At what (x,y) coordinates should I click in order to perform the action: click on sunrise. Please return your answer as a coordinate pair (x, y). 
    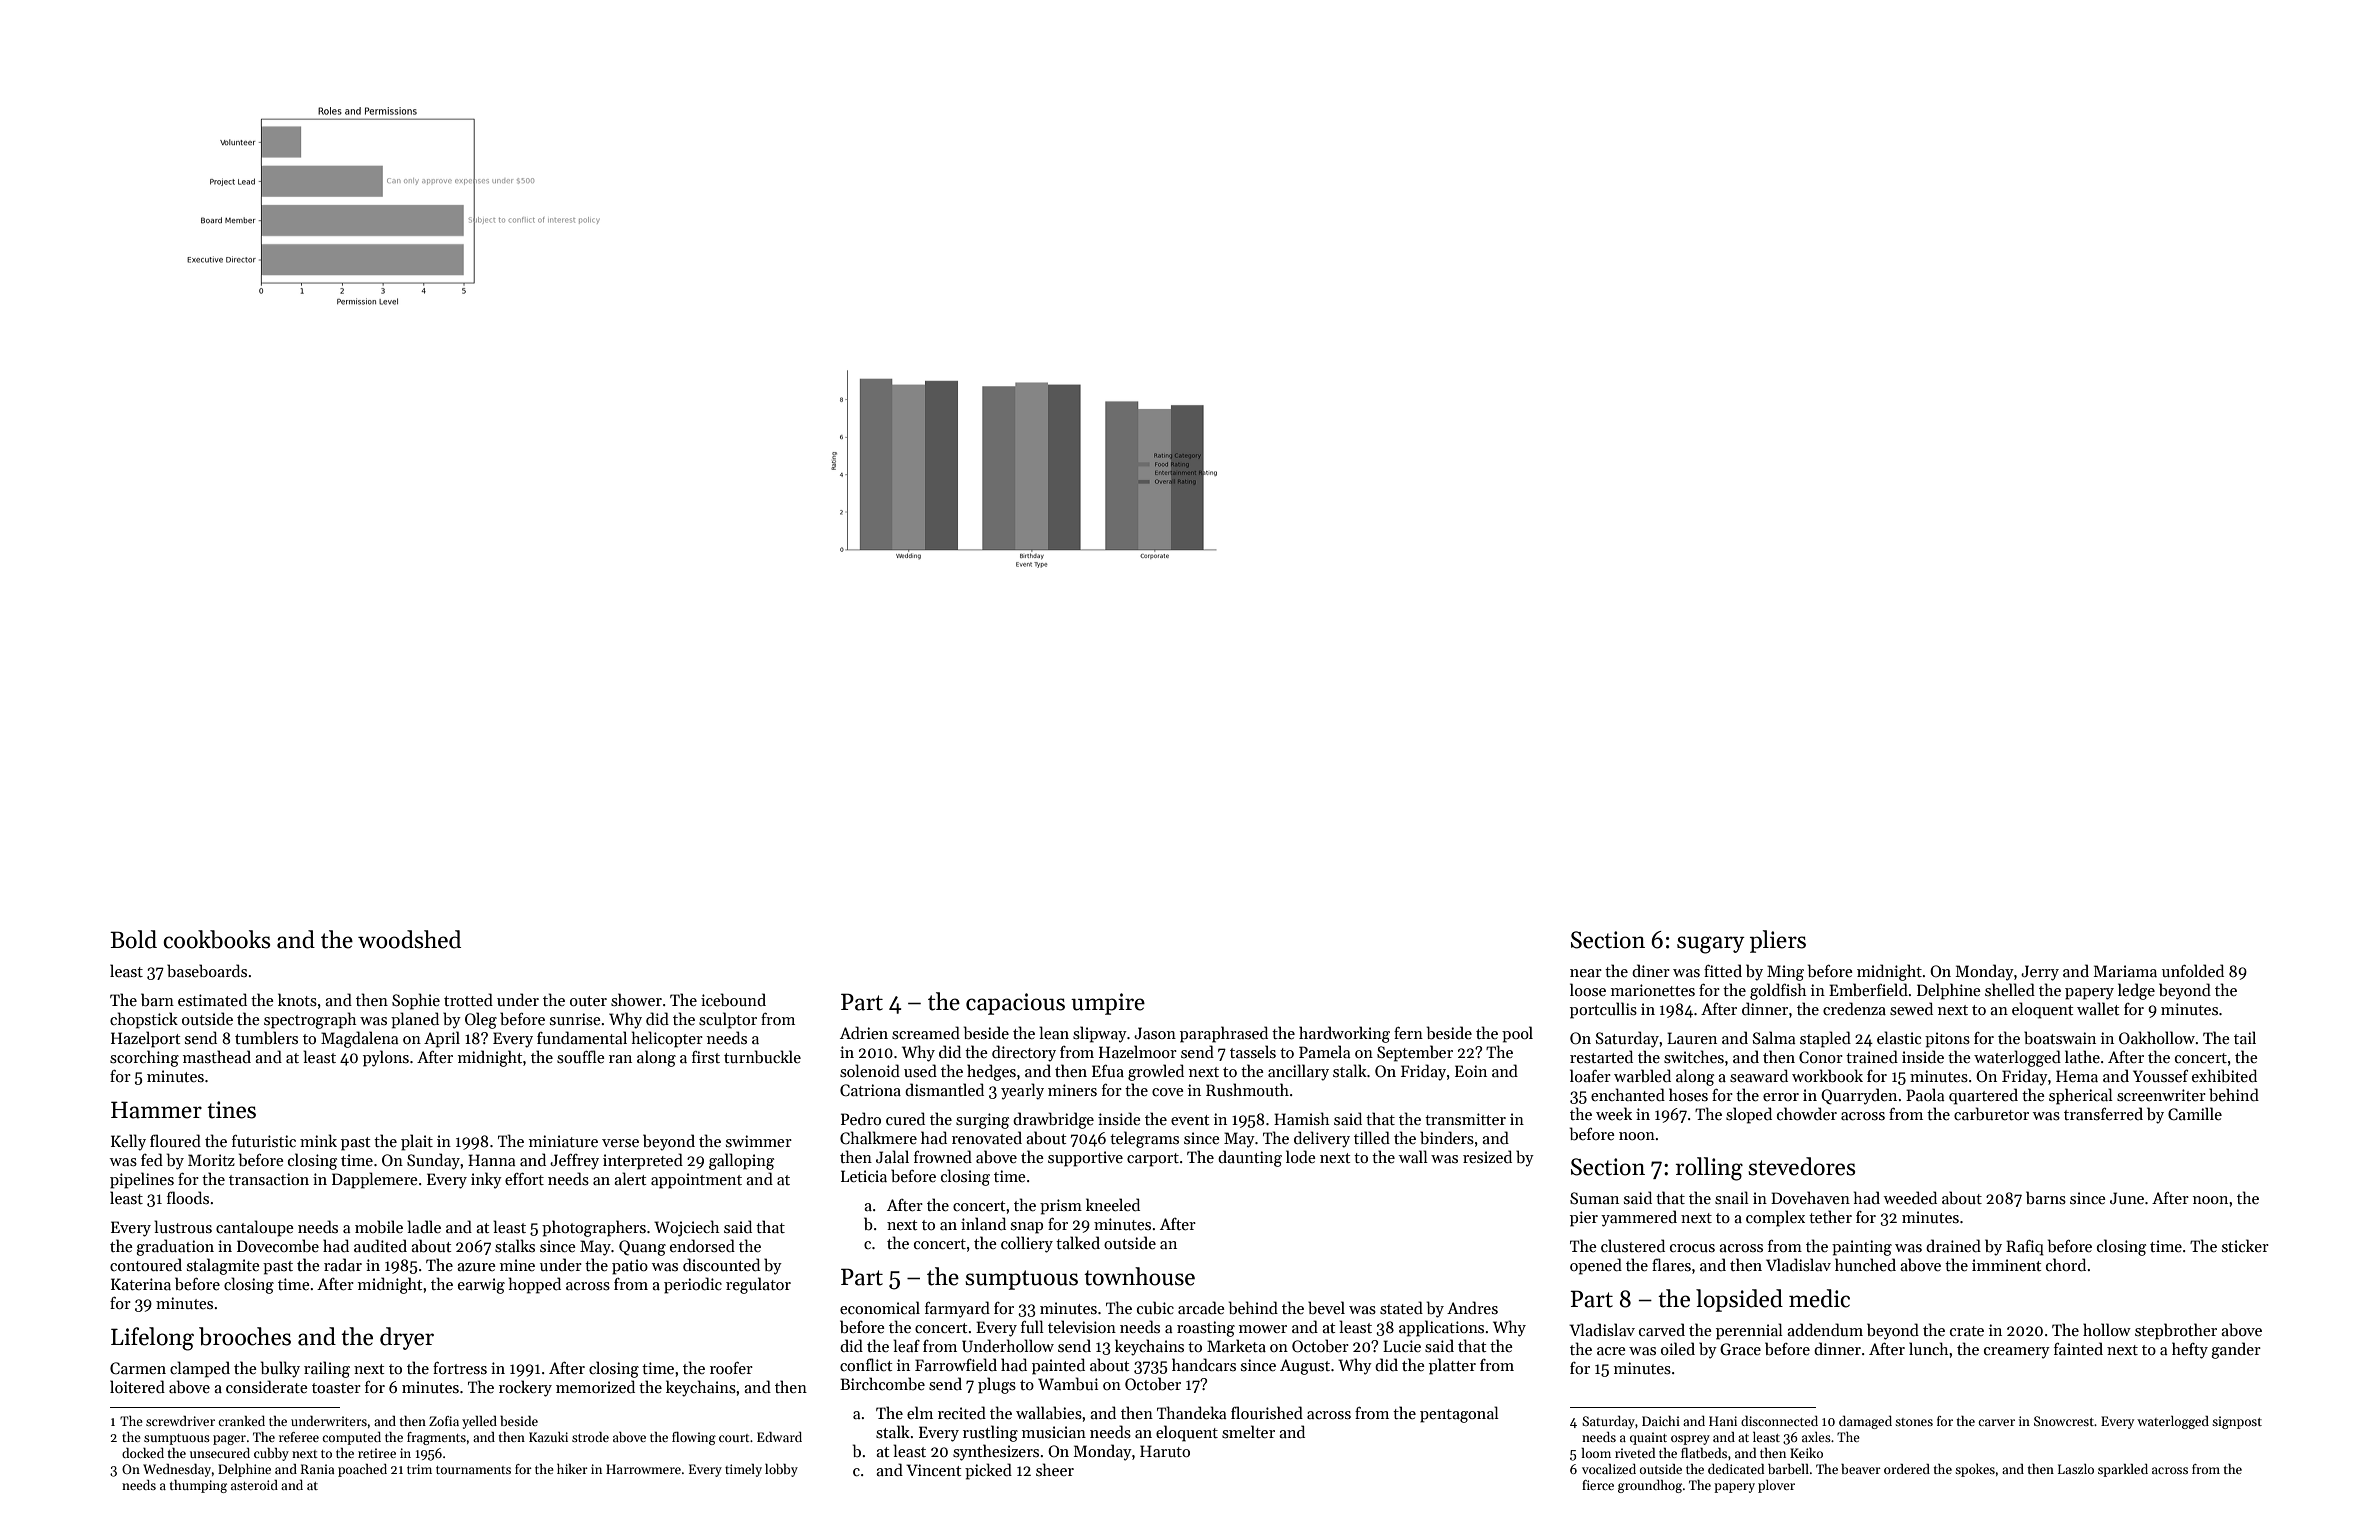
    Looking at the image, I should click on (575, 1019).
